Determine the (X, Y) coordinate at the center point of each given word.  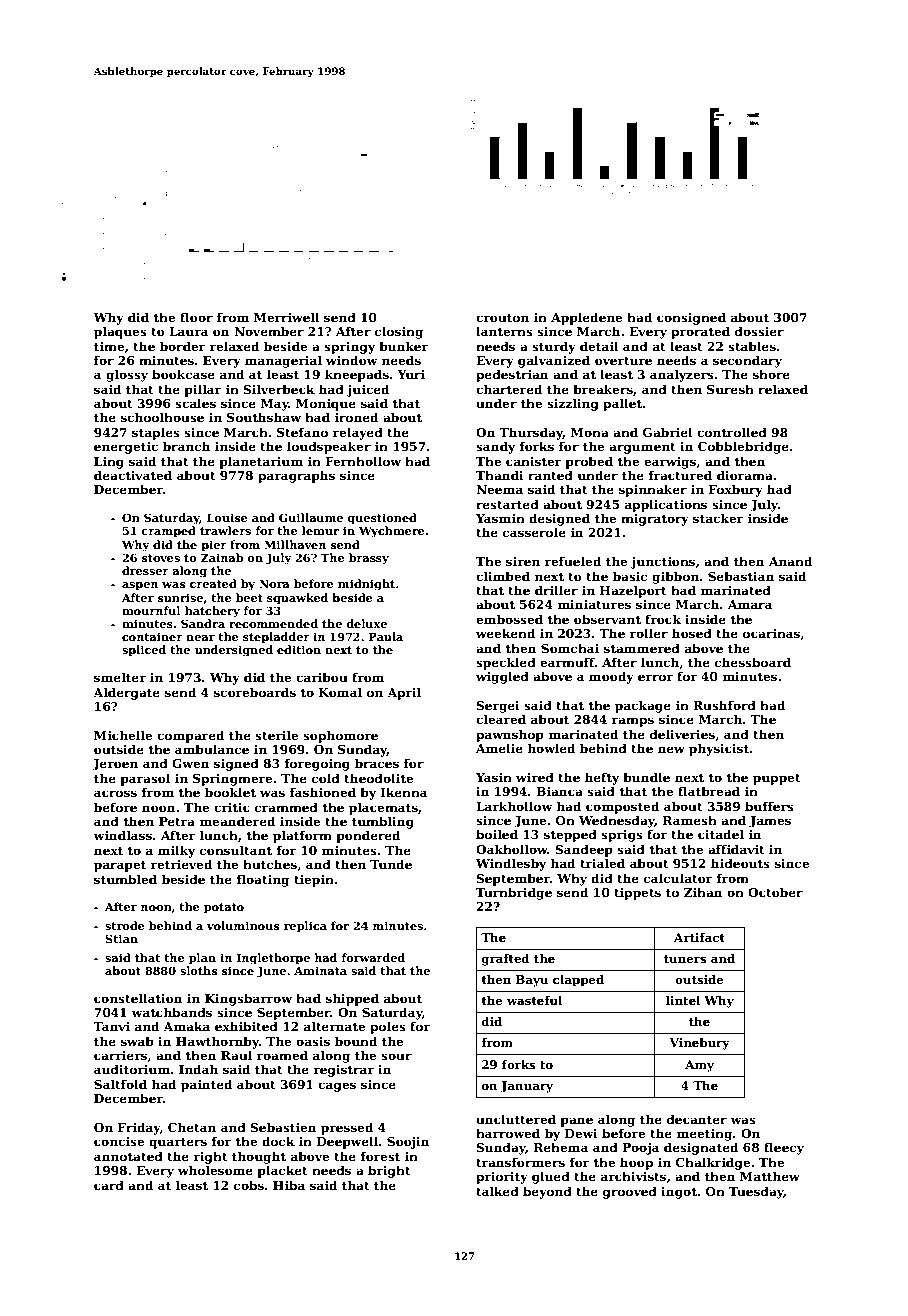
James (770, 822)
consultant (236, 850)
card (109, 1185)
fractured (680, 475)
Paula (386, 636)
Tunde (391, 864)
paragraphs (296, 476)
